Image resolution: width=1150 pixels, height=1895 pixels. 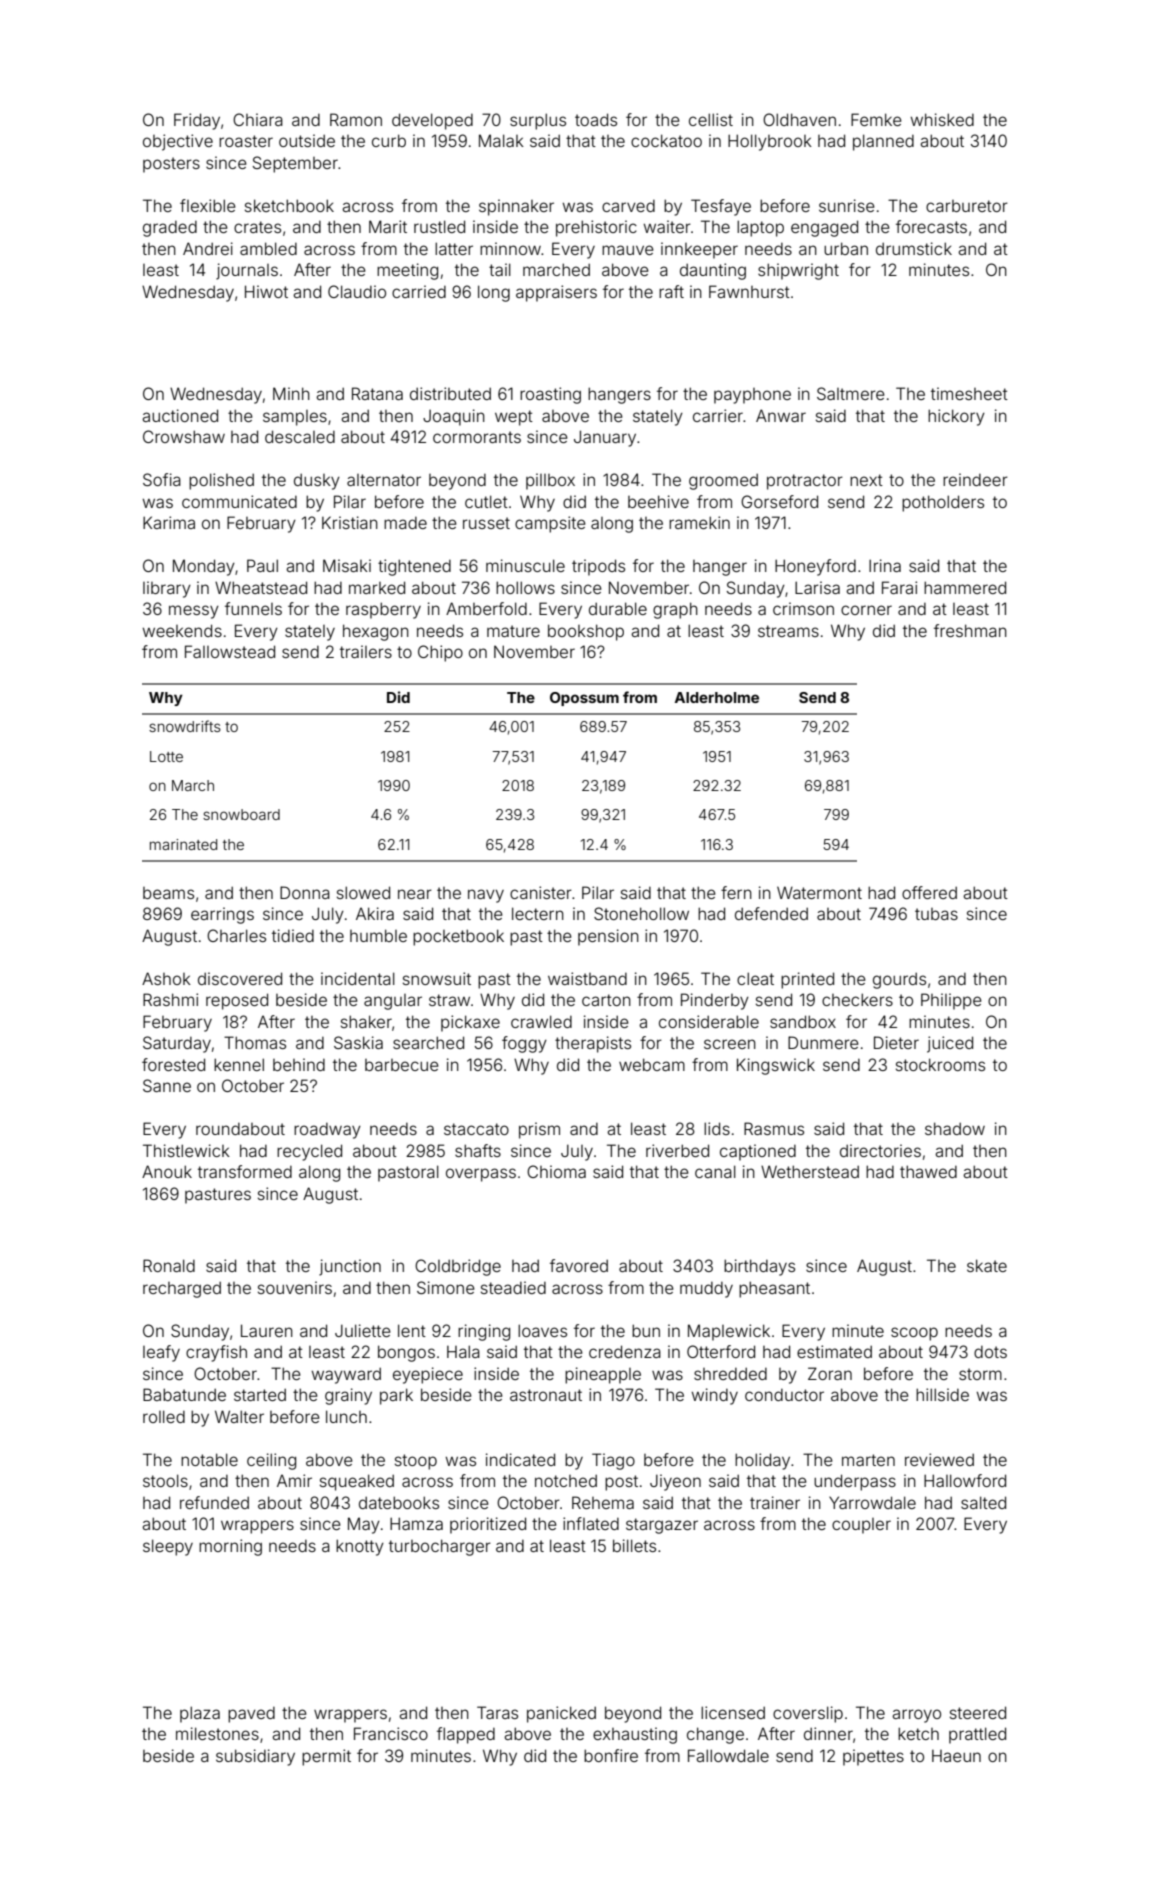 What do you see at coordinates (360, 1547) in the screenshot?
I see `knotty` at bounding box center [360, 1547].
